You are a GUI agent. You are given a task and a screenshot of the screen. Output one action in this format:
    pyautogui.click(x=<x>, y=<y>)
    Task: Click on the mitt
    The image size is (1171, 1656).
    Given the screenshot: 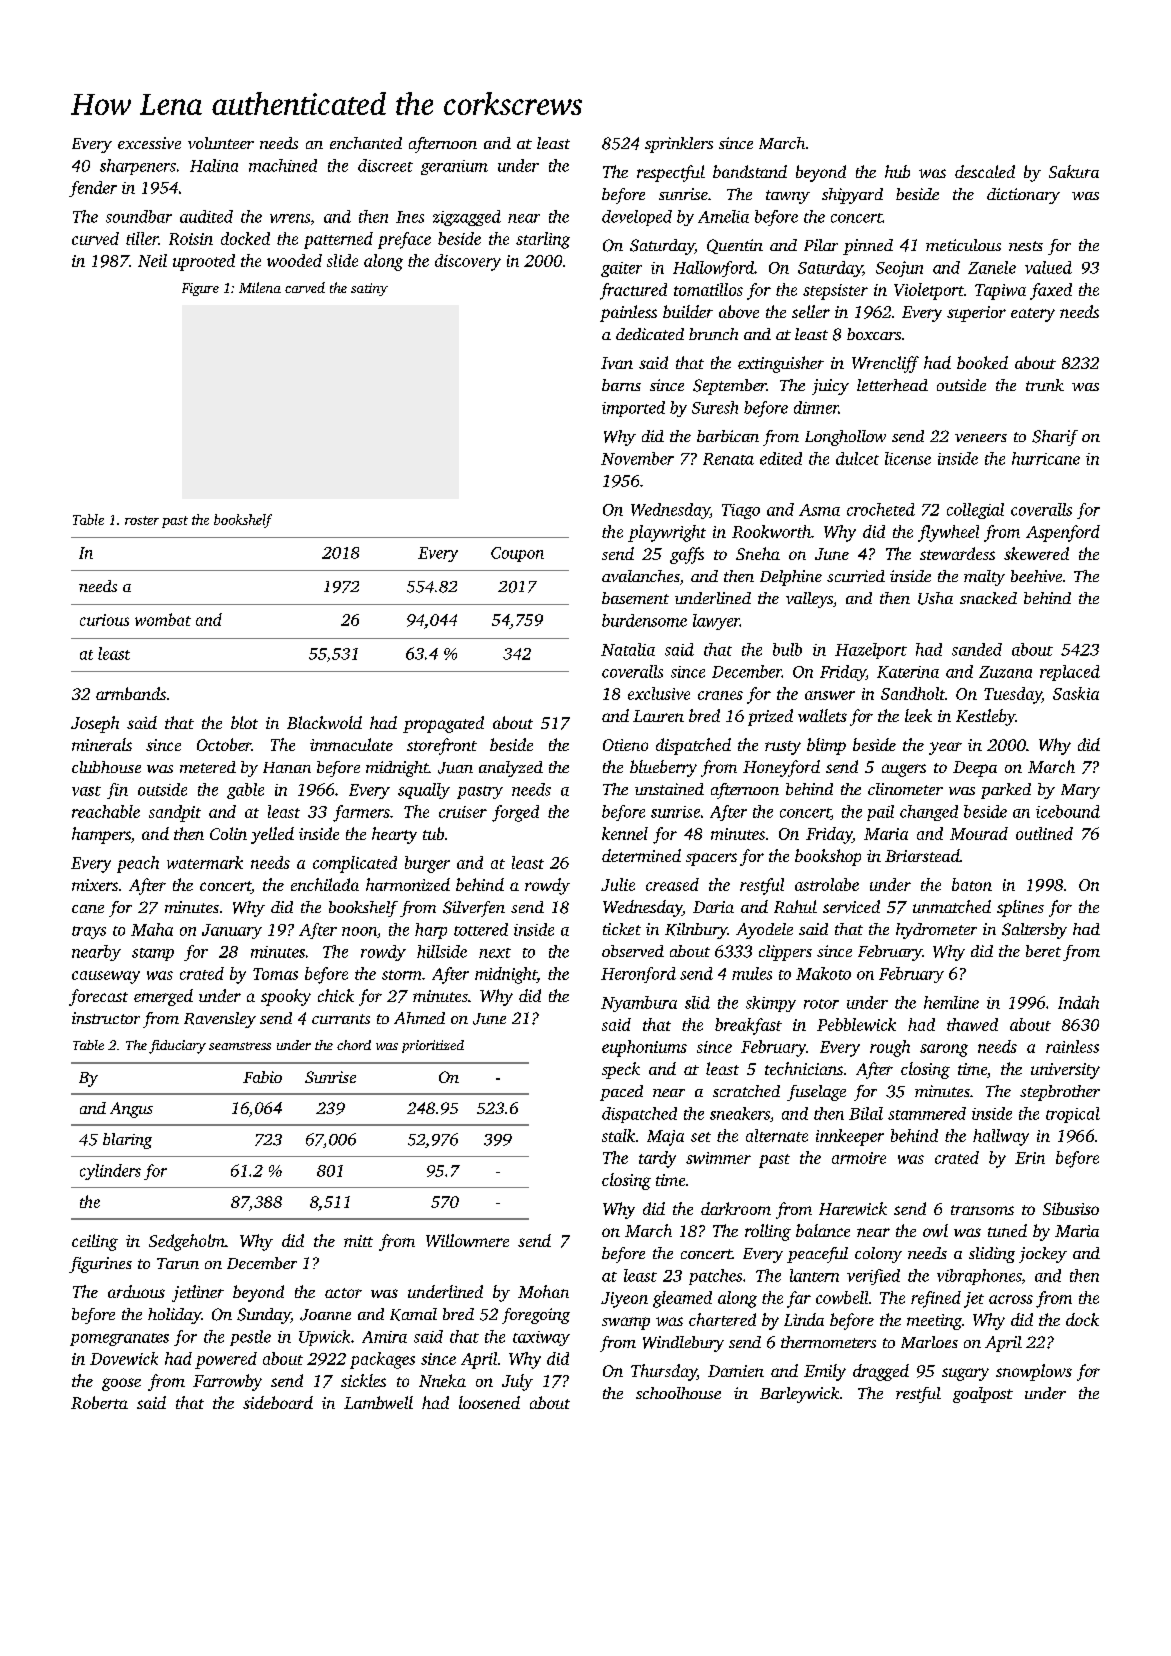 What is the action you would take?
    pyautogui.click(x=358, y=1241)
